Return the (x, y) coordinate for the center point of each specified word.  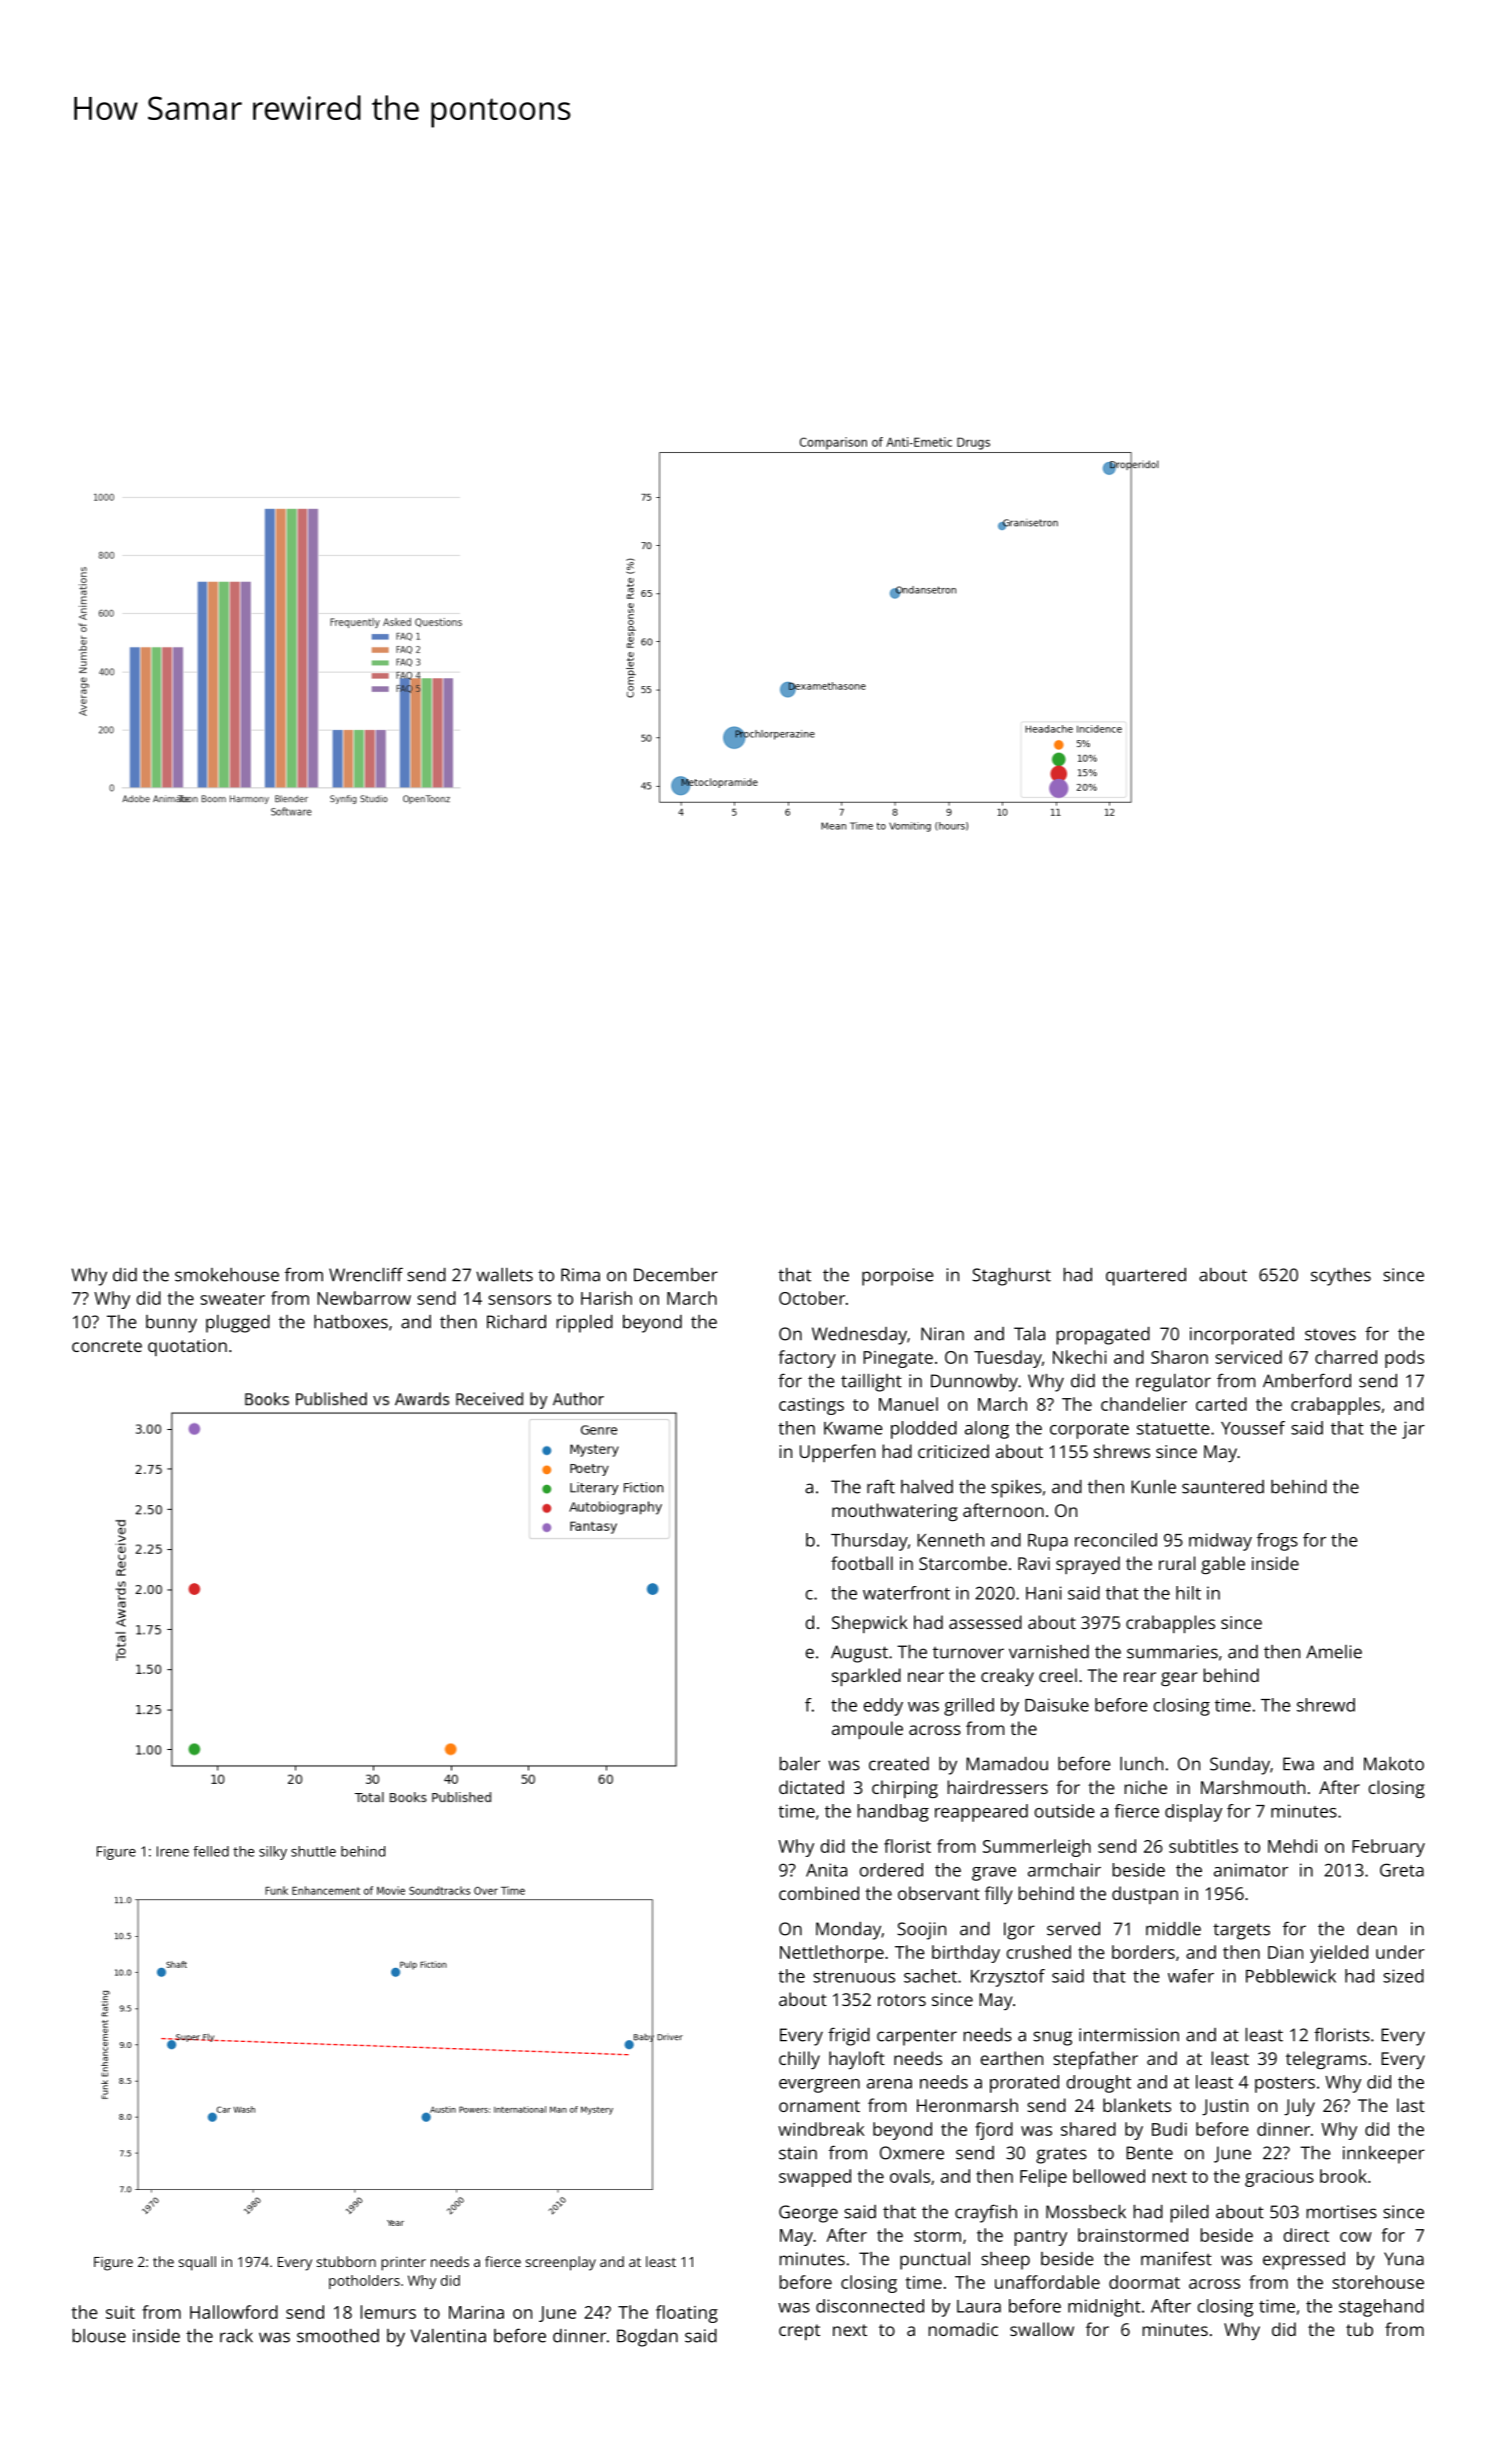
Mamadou (1007, 1764)
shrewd (1326, 1705)
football (862, 1563)
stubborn (346, 2261)
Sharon (1179, 1357)
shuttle (313, 1851)
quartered (1146, 1277)
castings (811, 1406)
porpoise (897, 1277)
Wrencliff (366, 1274)
